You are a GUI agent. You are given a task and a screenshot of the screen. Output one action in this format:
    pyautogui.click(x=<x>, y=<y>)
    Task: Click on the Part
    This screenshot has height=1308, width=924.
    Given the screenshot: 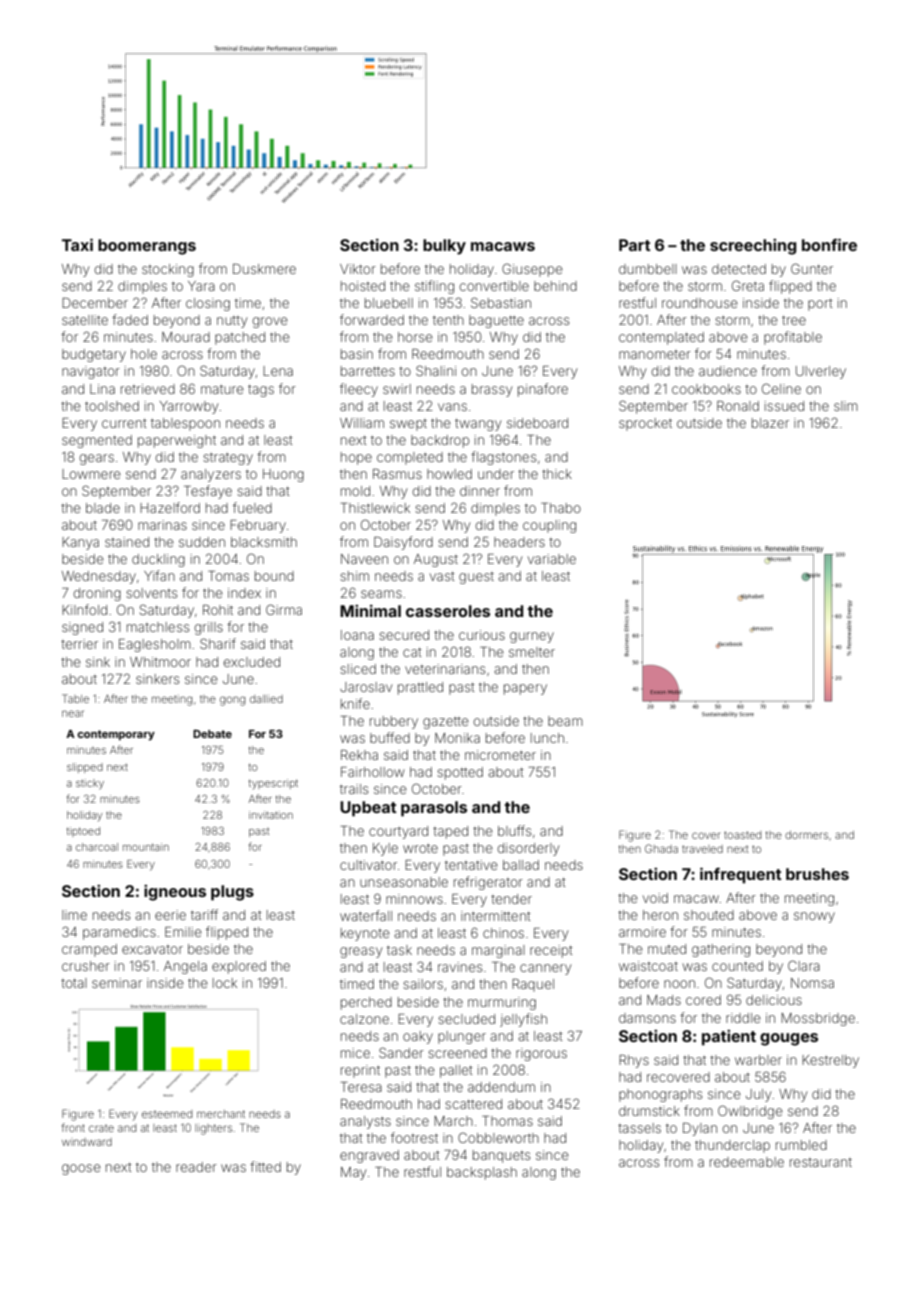 What is the action you would take?
    pyautogui.click(x=635, y=245)
